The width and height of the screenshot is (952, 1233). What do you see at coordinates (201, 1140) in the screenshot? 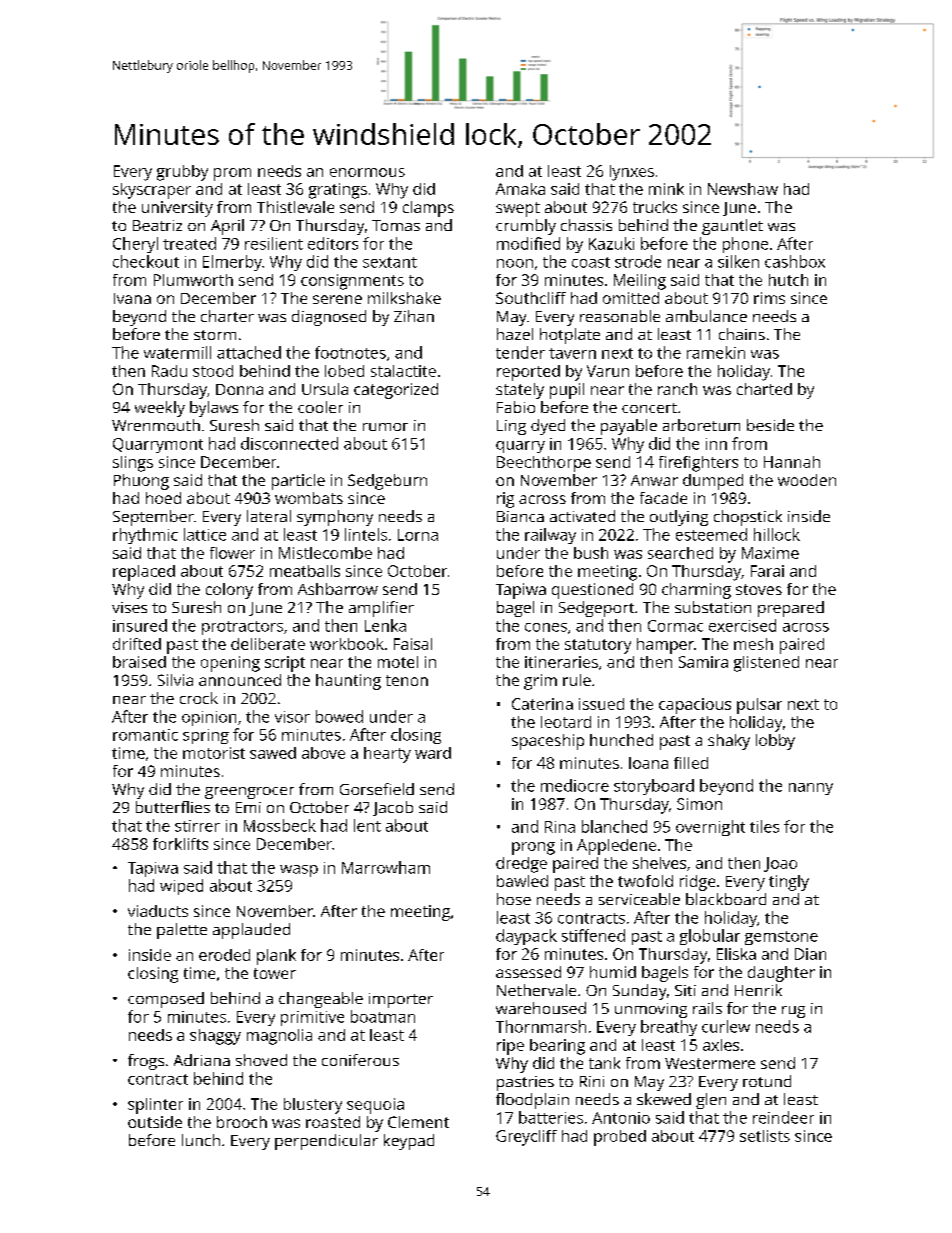
I see `lunch` at bounding box center [201, 1140].
